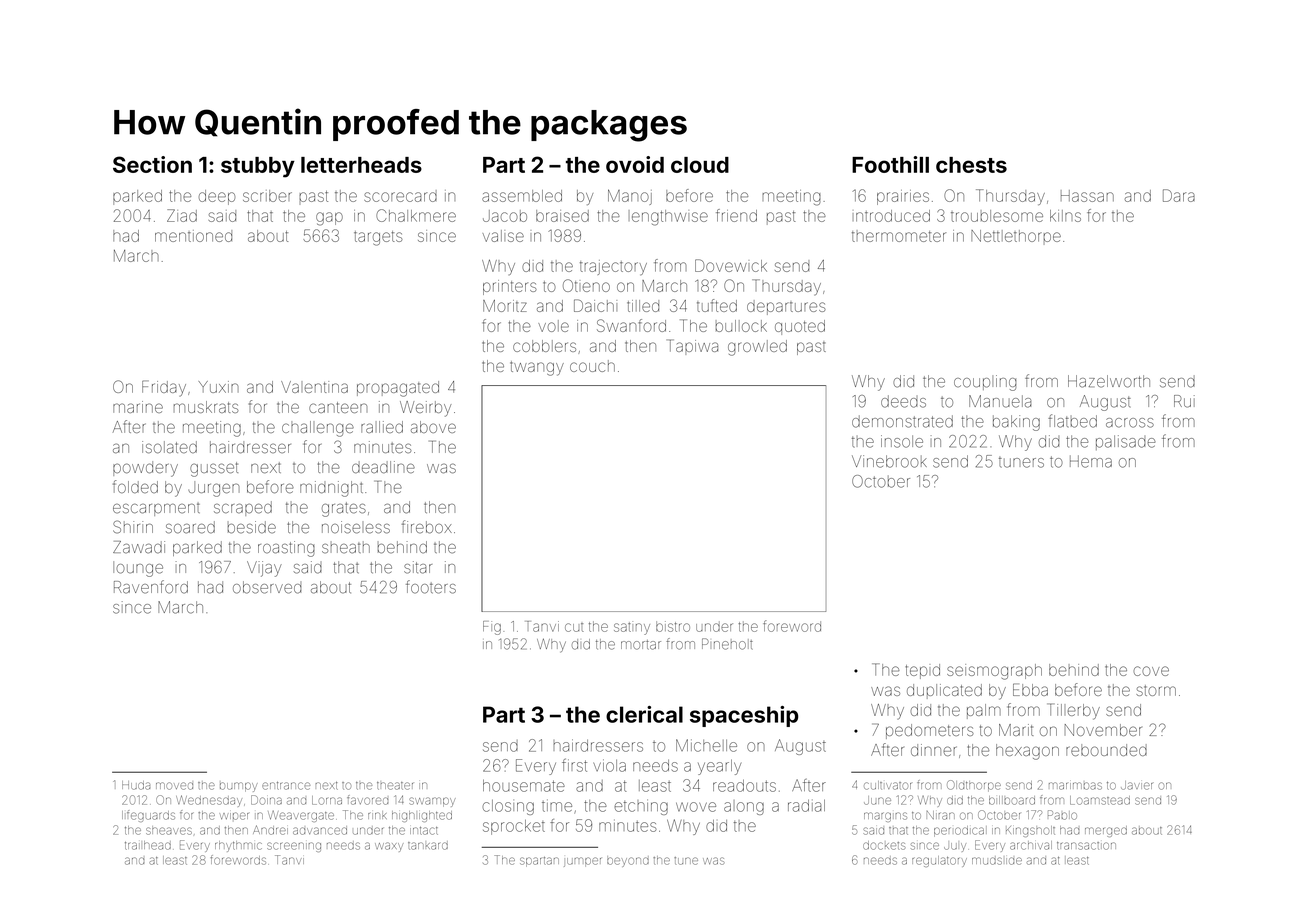  Describe the element at coordinates (383, 467) in the image. I see `deadline` at that location.
